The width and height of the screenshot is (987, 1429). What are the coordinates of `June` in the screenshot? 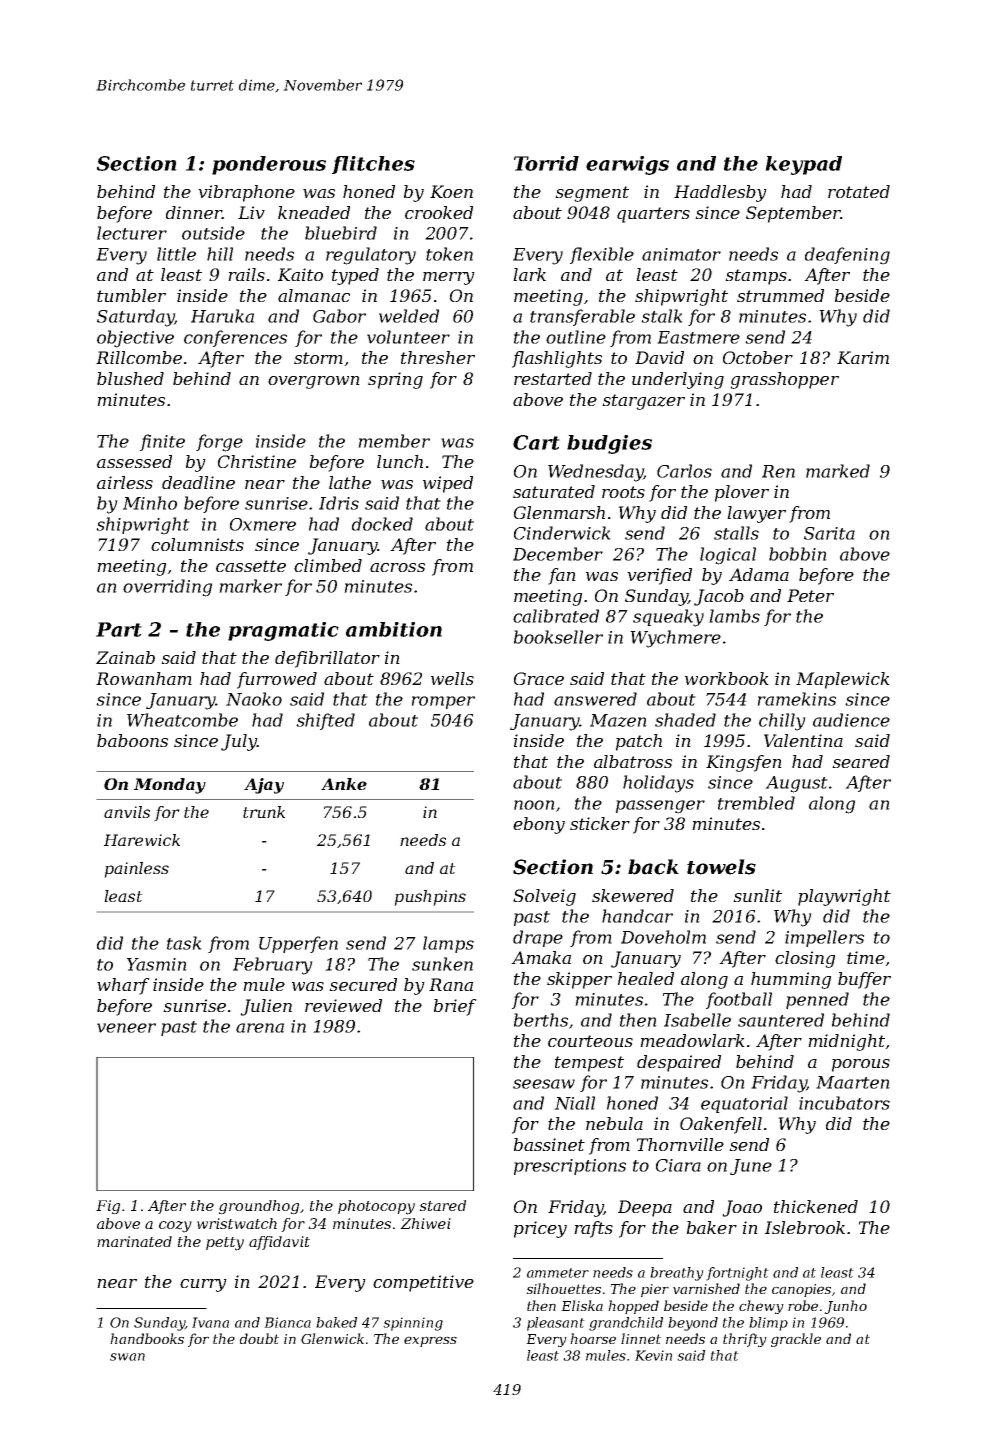 It's located at (751, 1167).
